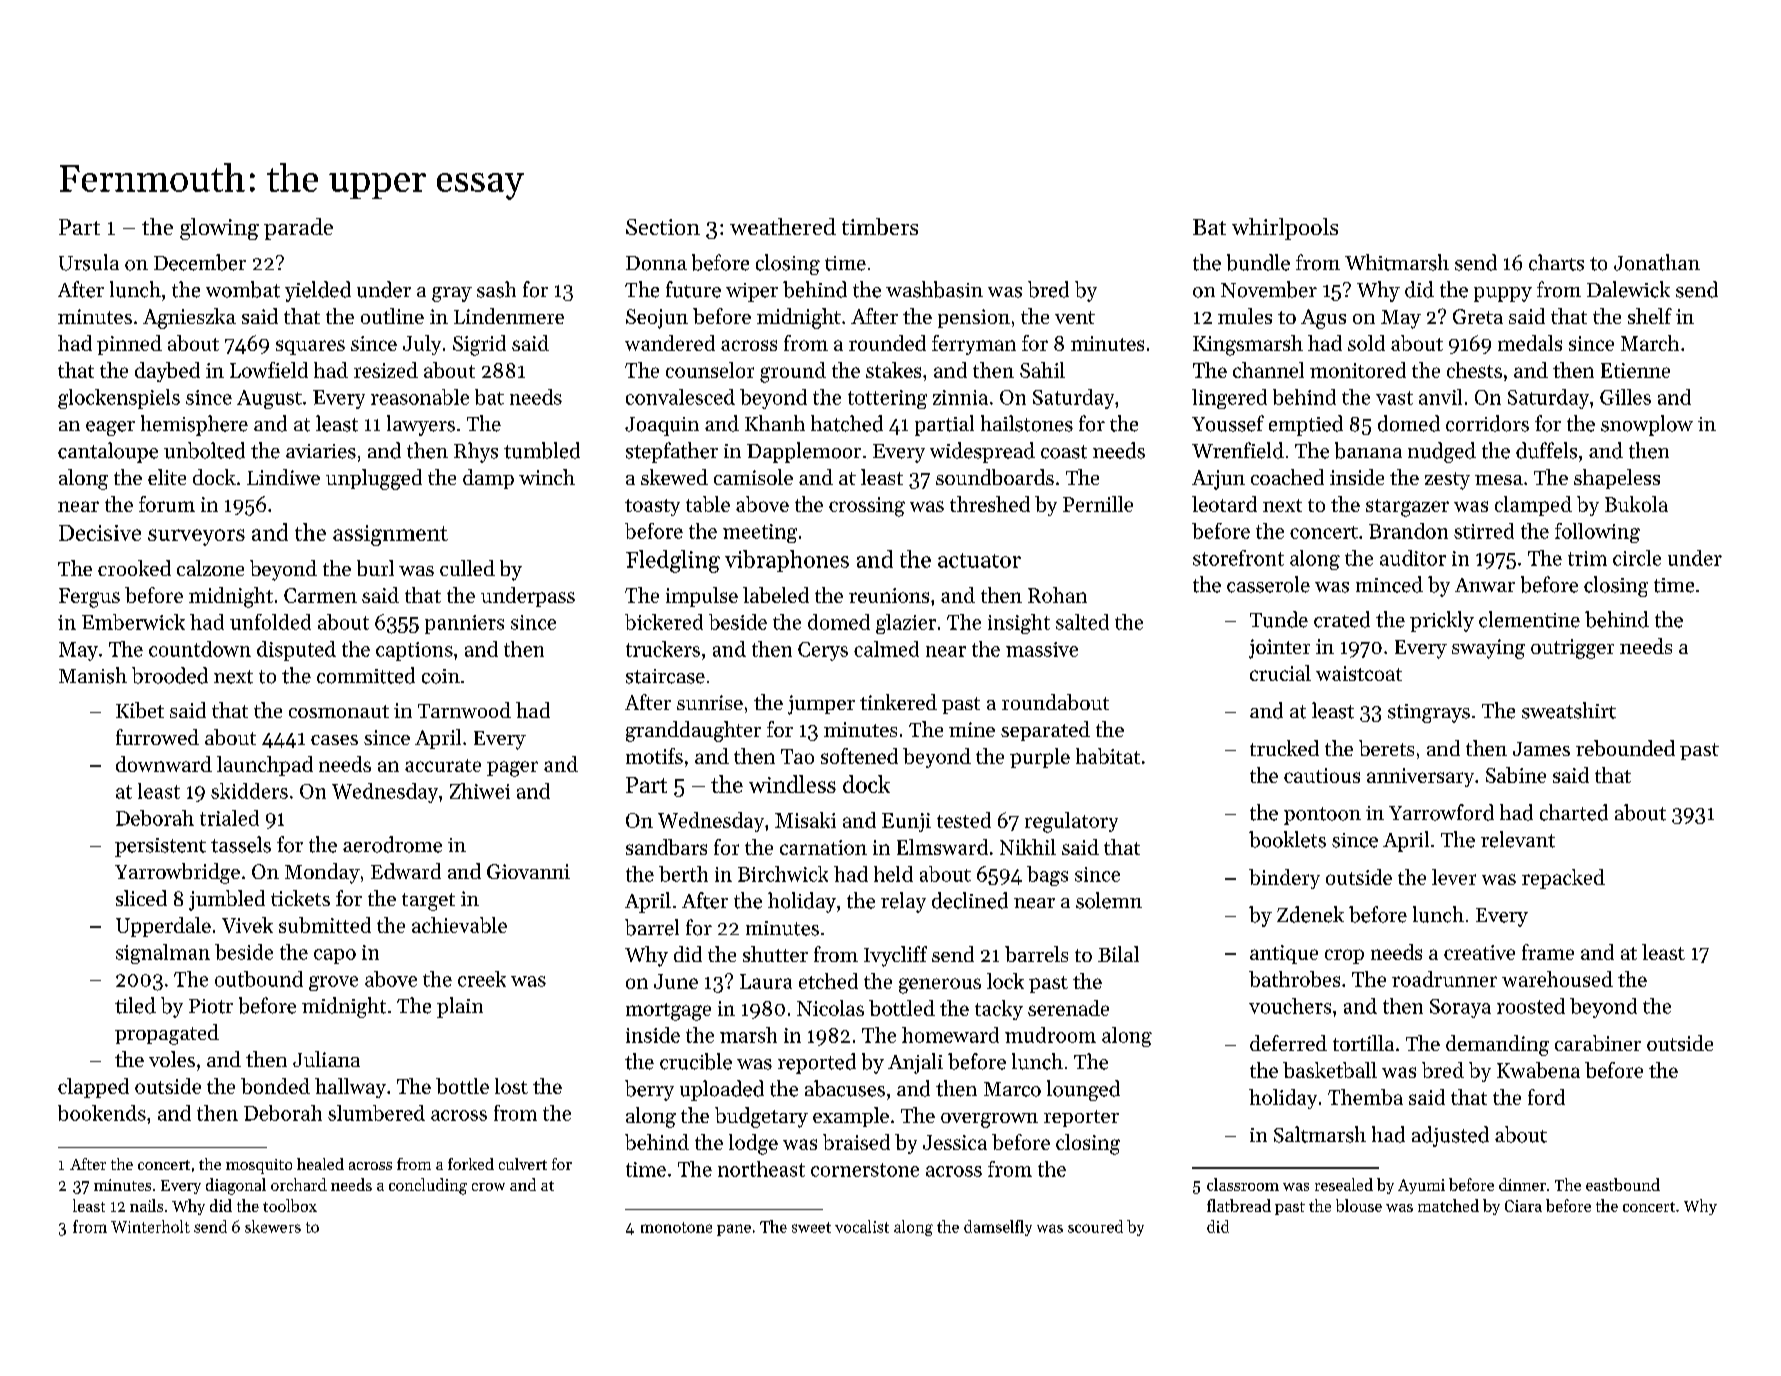 This page has width=1781, height=1376. Describe the element at coordinates (1574, 812) in the page. I see `charted` at that location.
